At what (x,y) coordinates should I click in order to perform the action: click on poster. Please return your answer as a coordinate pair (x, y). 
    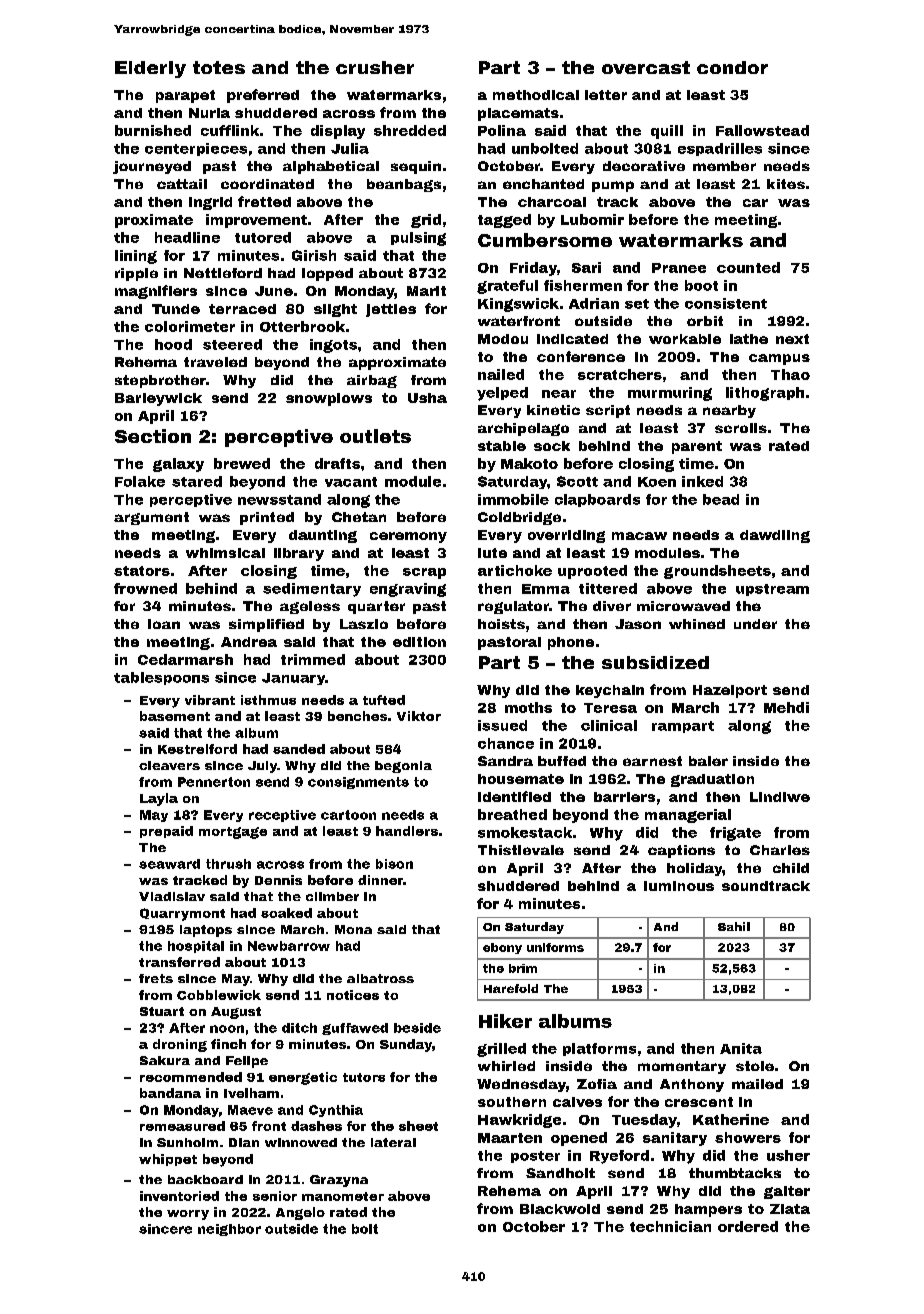
    Looking at the image, I should click on (535, 1157).
